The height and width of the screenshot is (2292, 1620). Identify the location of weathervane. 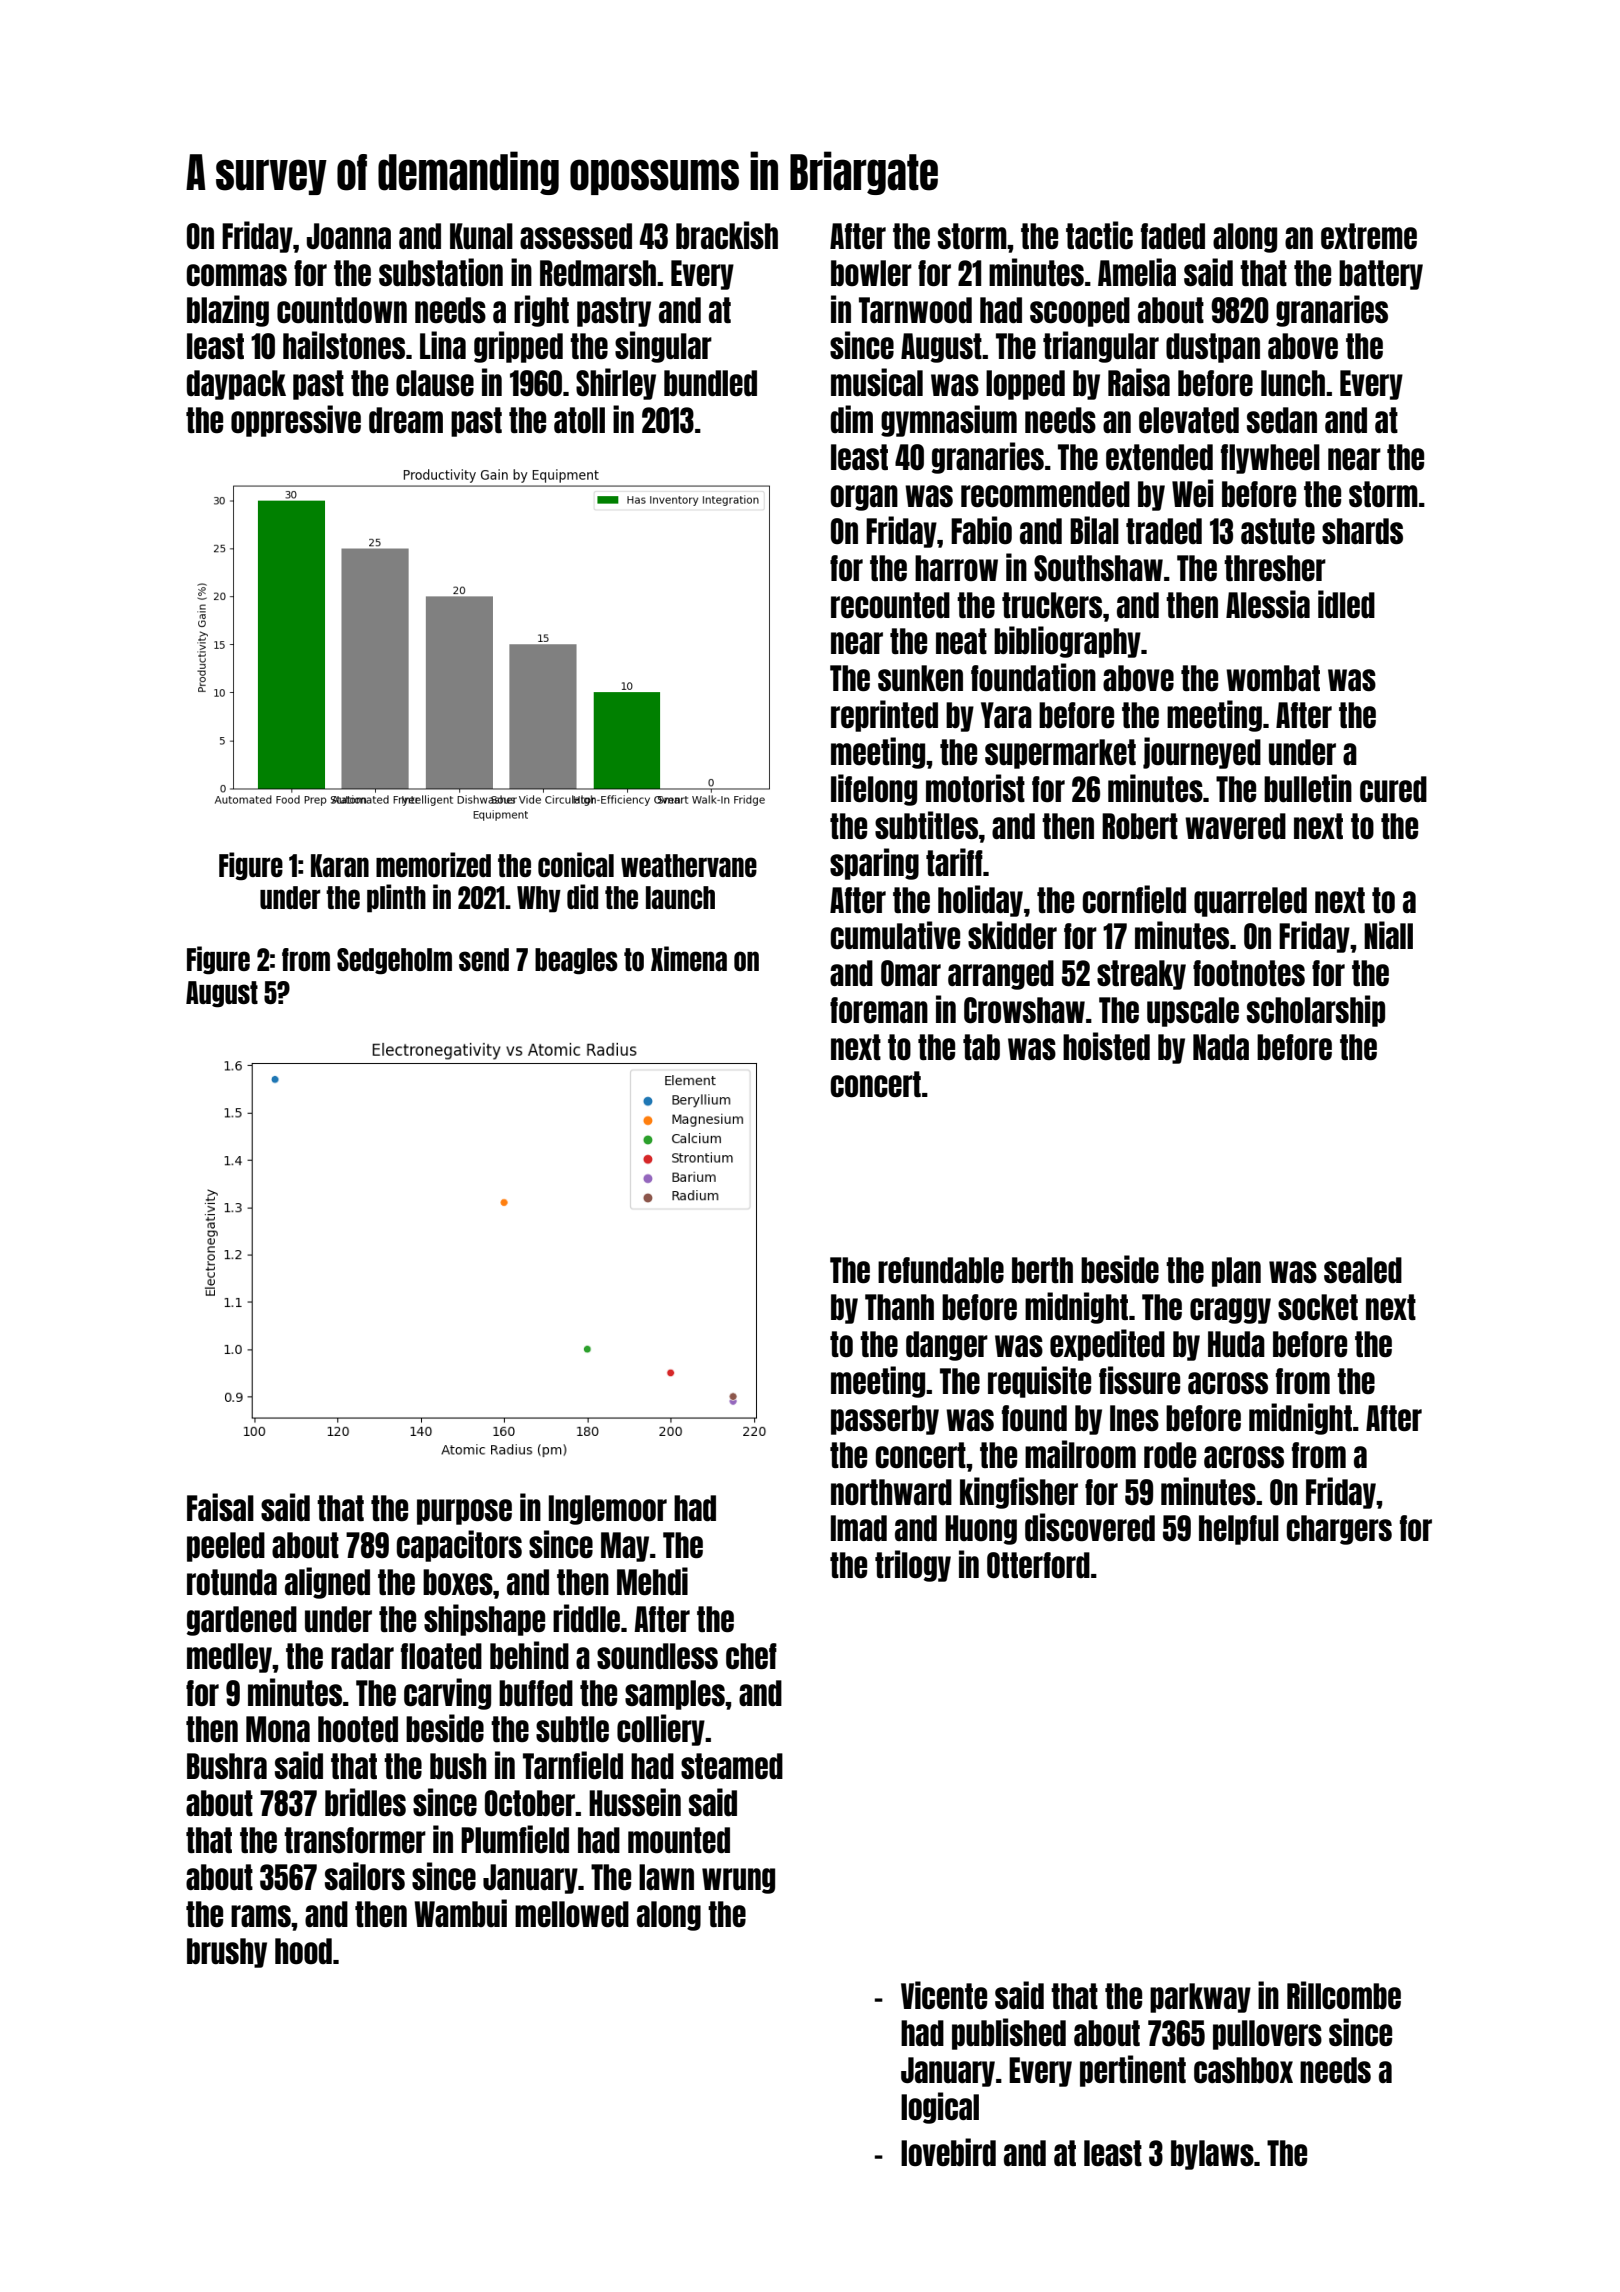
(689, 865).
